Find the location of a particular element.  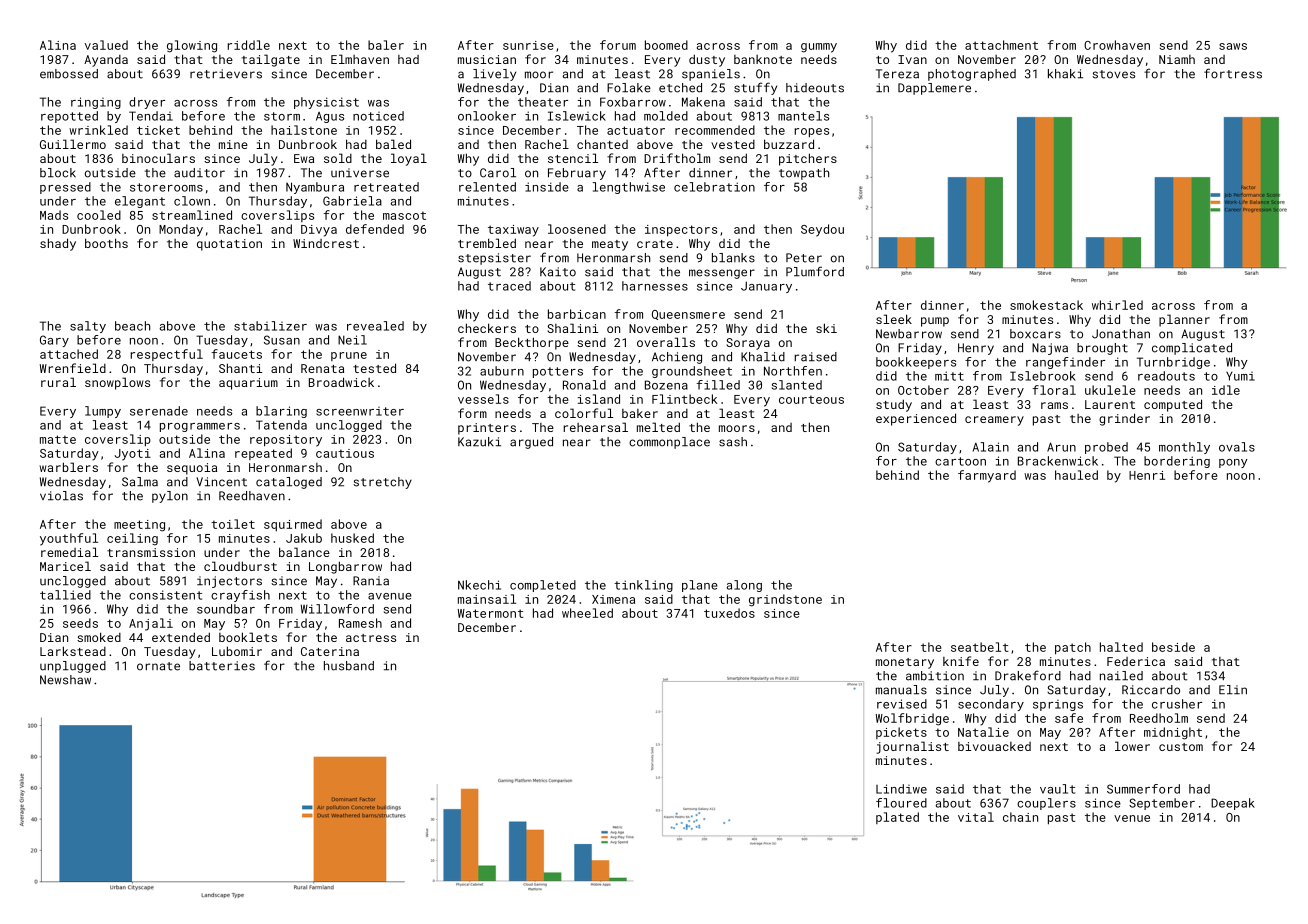

snowplows is located at coordinates (117, 383).
